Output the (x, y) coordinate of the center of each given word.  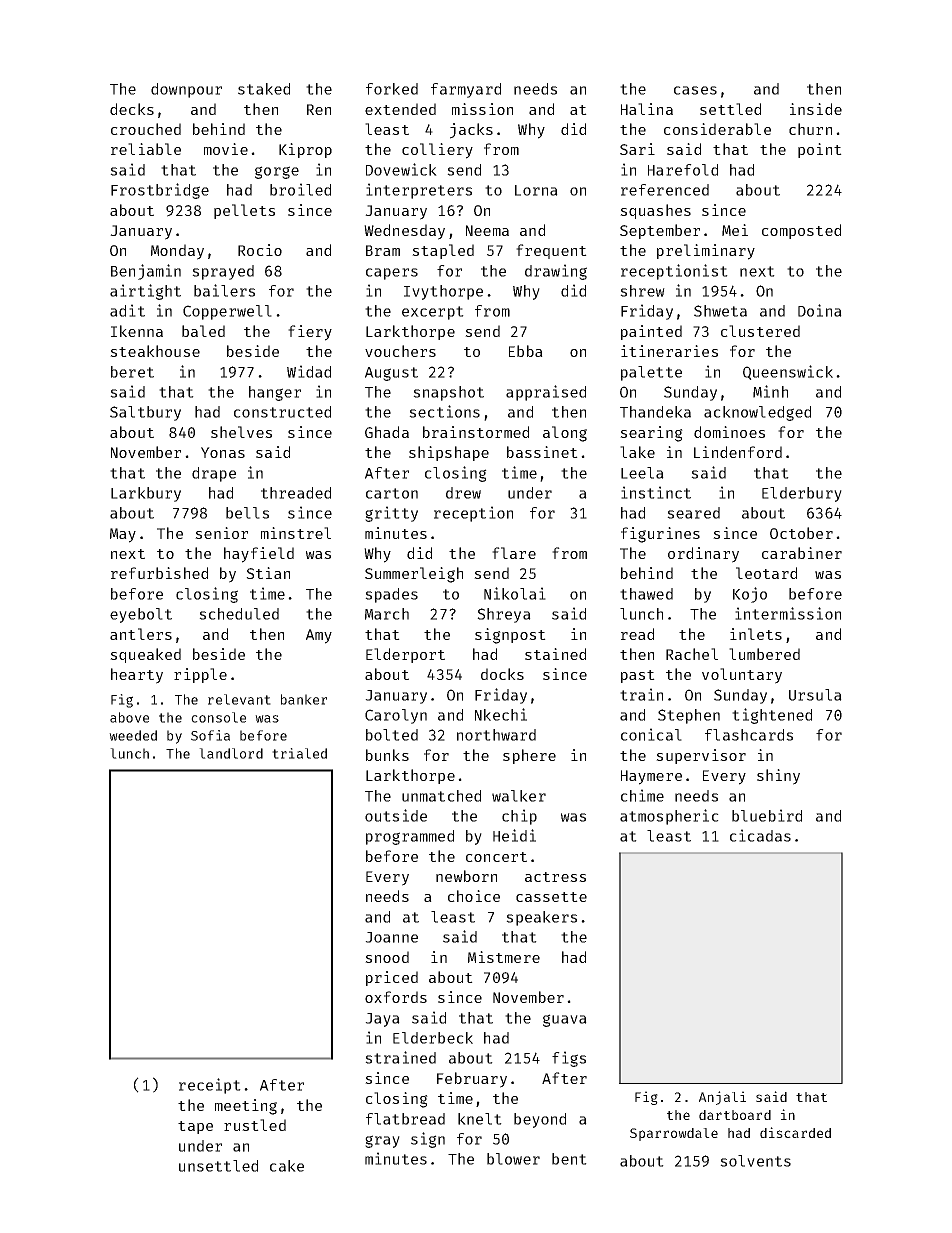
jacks (471, 131)
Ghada (387, 432)
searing (651, 434)
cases (695, 90)
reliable (146, 149)
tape (195, 1127)
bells (247, 513)
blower (513, 1159)
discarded (795, 1132)
